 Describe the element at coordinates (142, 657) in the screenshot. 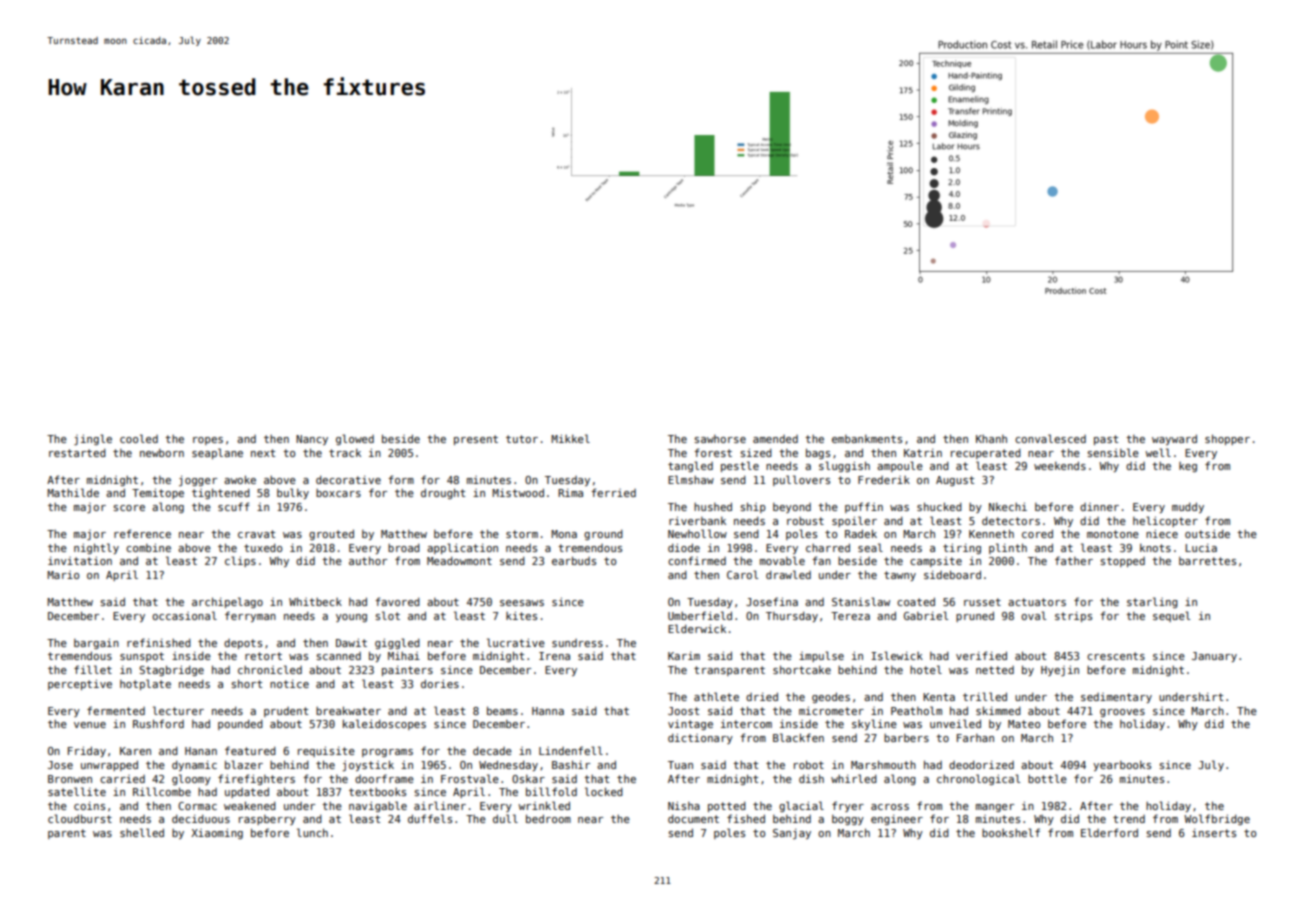

I see `sunspot` at that location.
